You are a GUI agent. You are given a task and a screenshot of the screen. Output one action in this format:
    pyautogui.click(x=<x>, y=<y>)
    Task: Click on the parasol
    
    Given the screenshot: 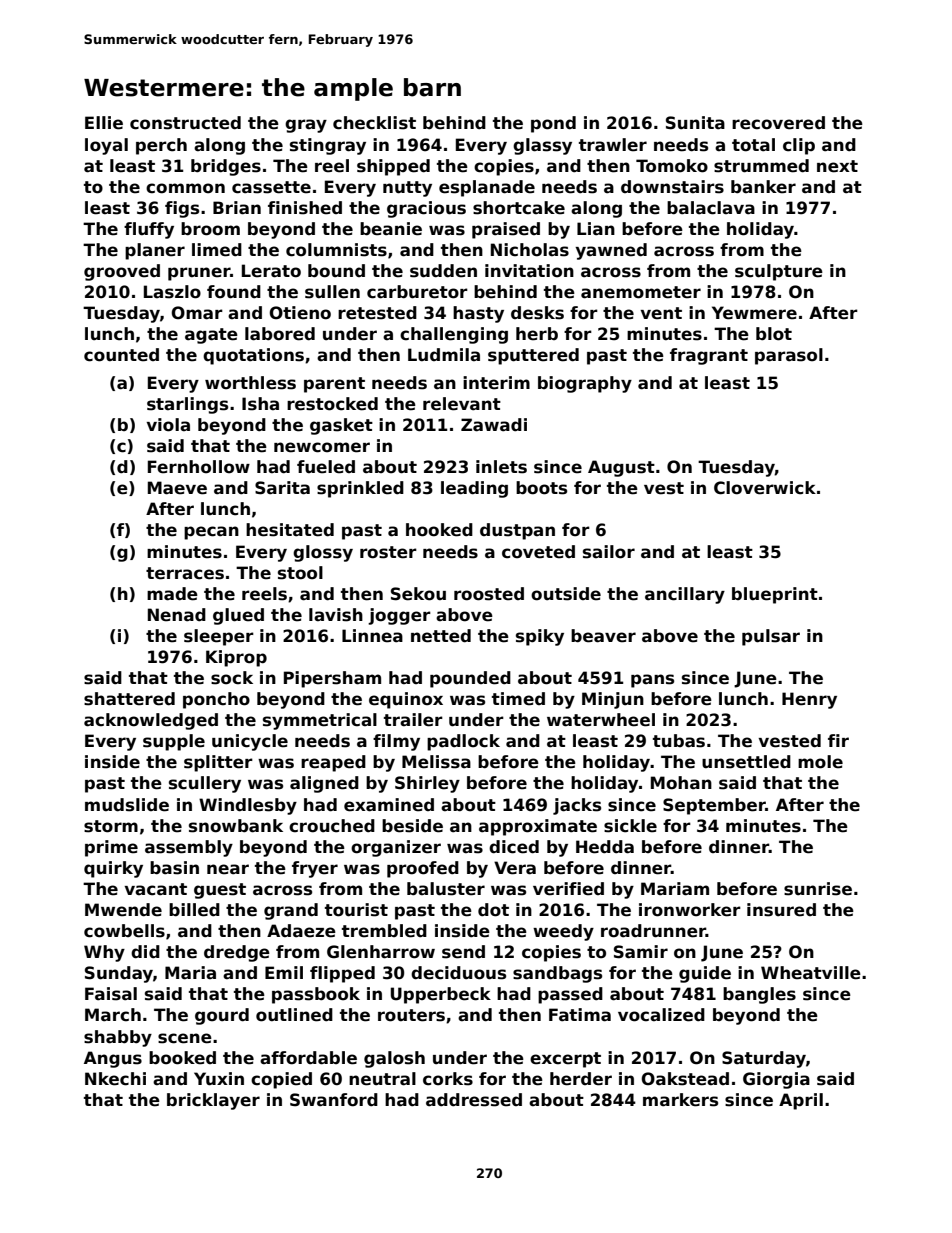 What is the action you would take?
    pyautogui.click(x=789, y=356)
